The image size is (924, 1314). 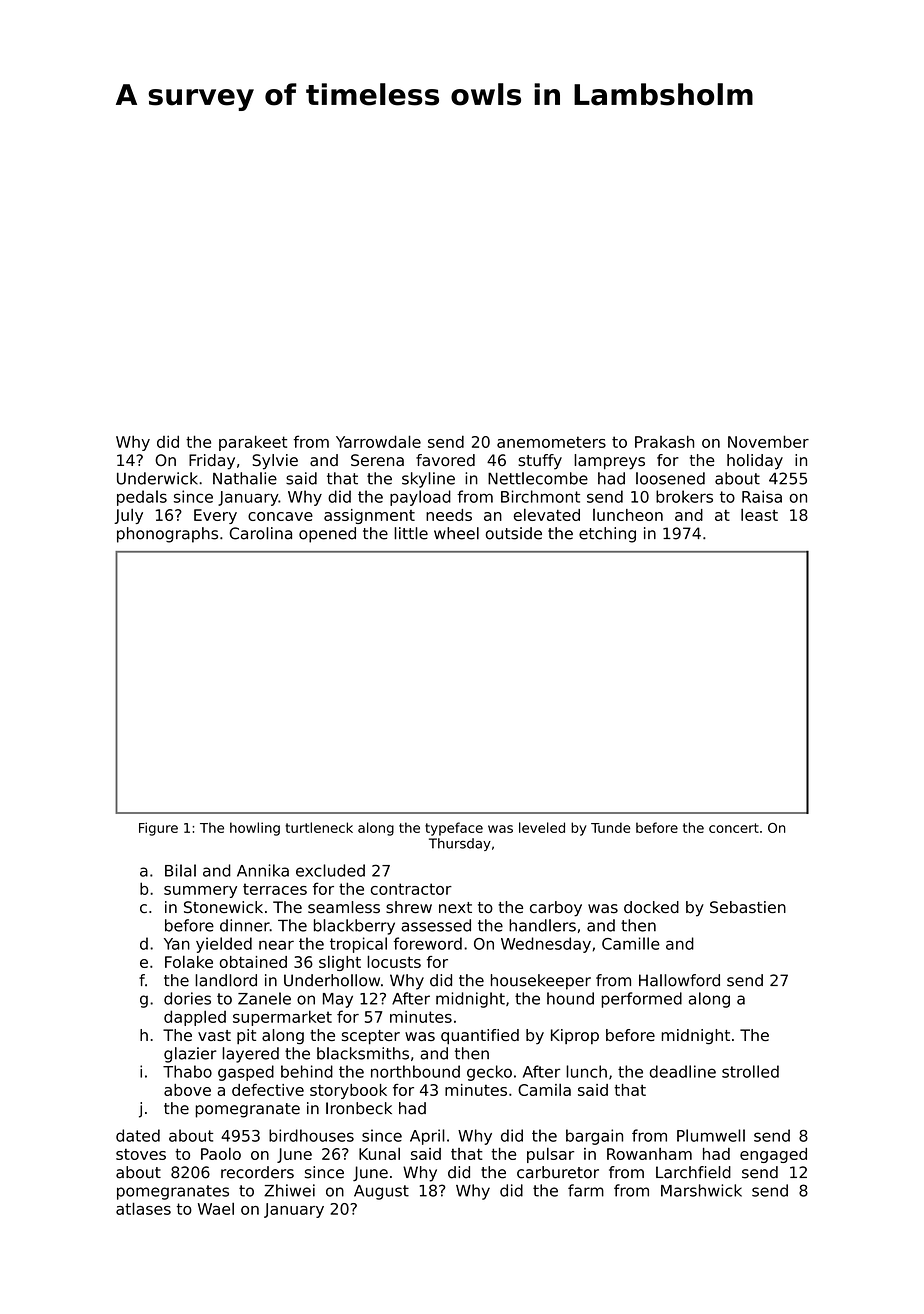 What do you see at coordinates (319, 827) in the screenshot?
I see `turtleneck` at bounding box center [319, 827].
